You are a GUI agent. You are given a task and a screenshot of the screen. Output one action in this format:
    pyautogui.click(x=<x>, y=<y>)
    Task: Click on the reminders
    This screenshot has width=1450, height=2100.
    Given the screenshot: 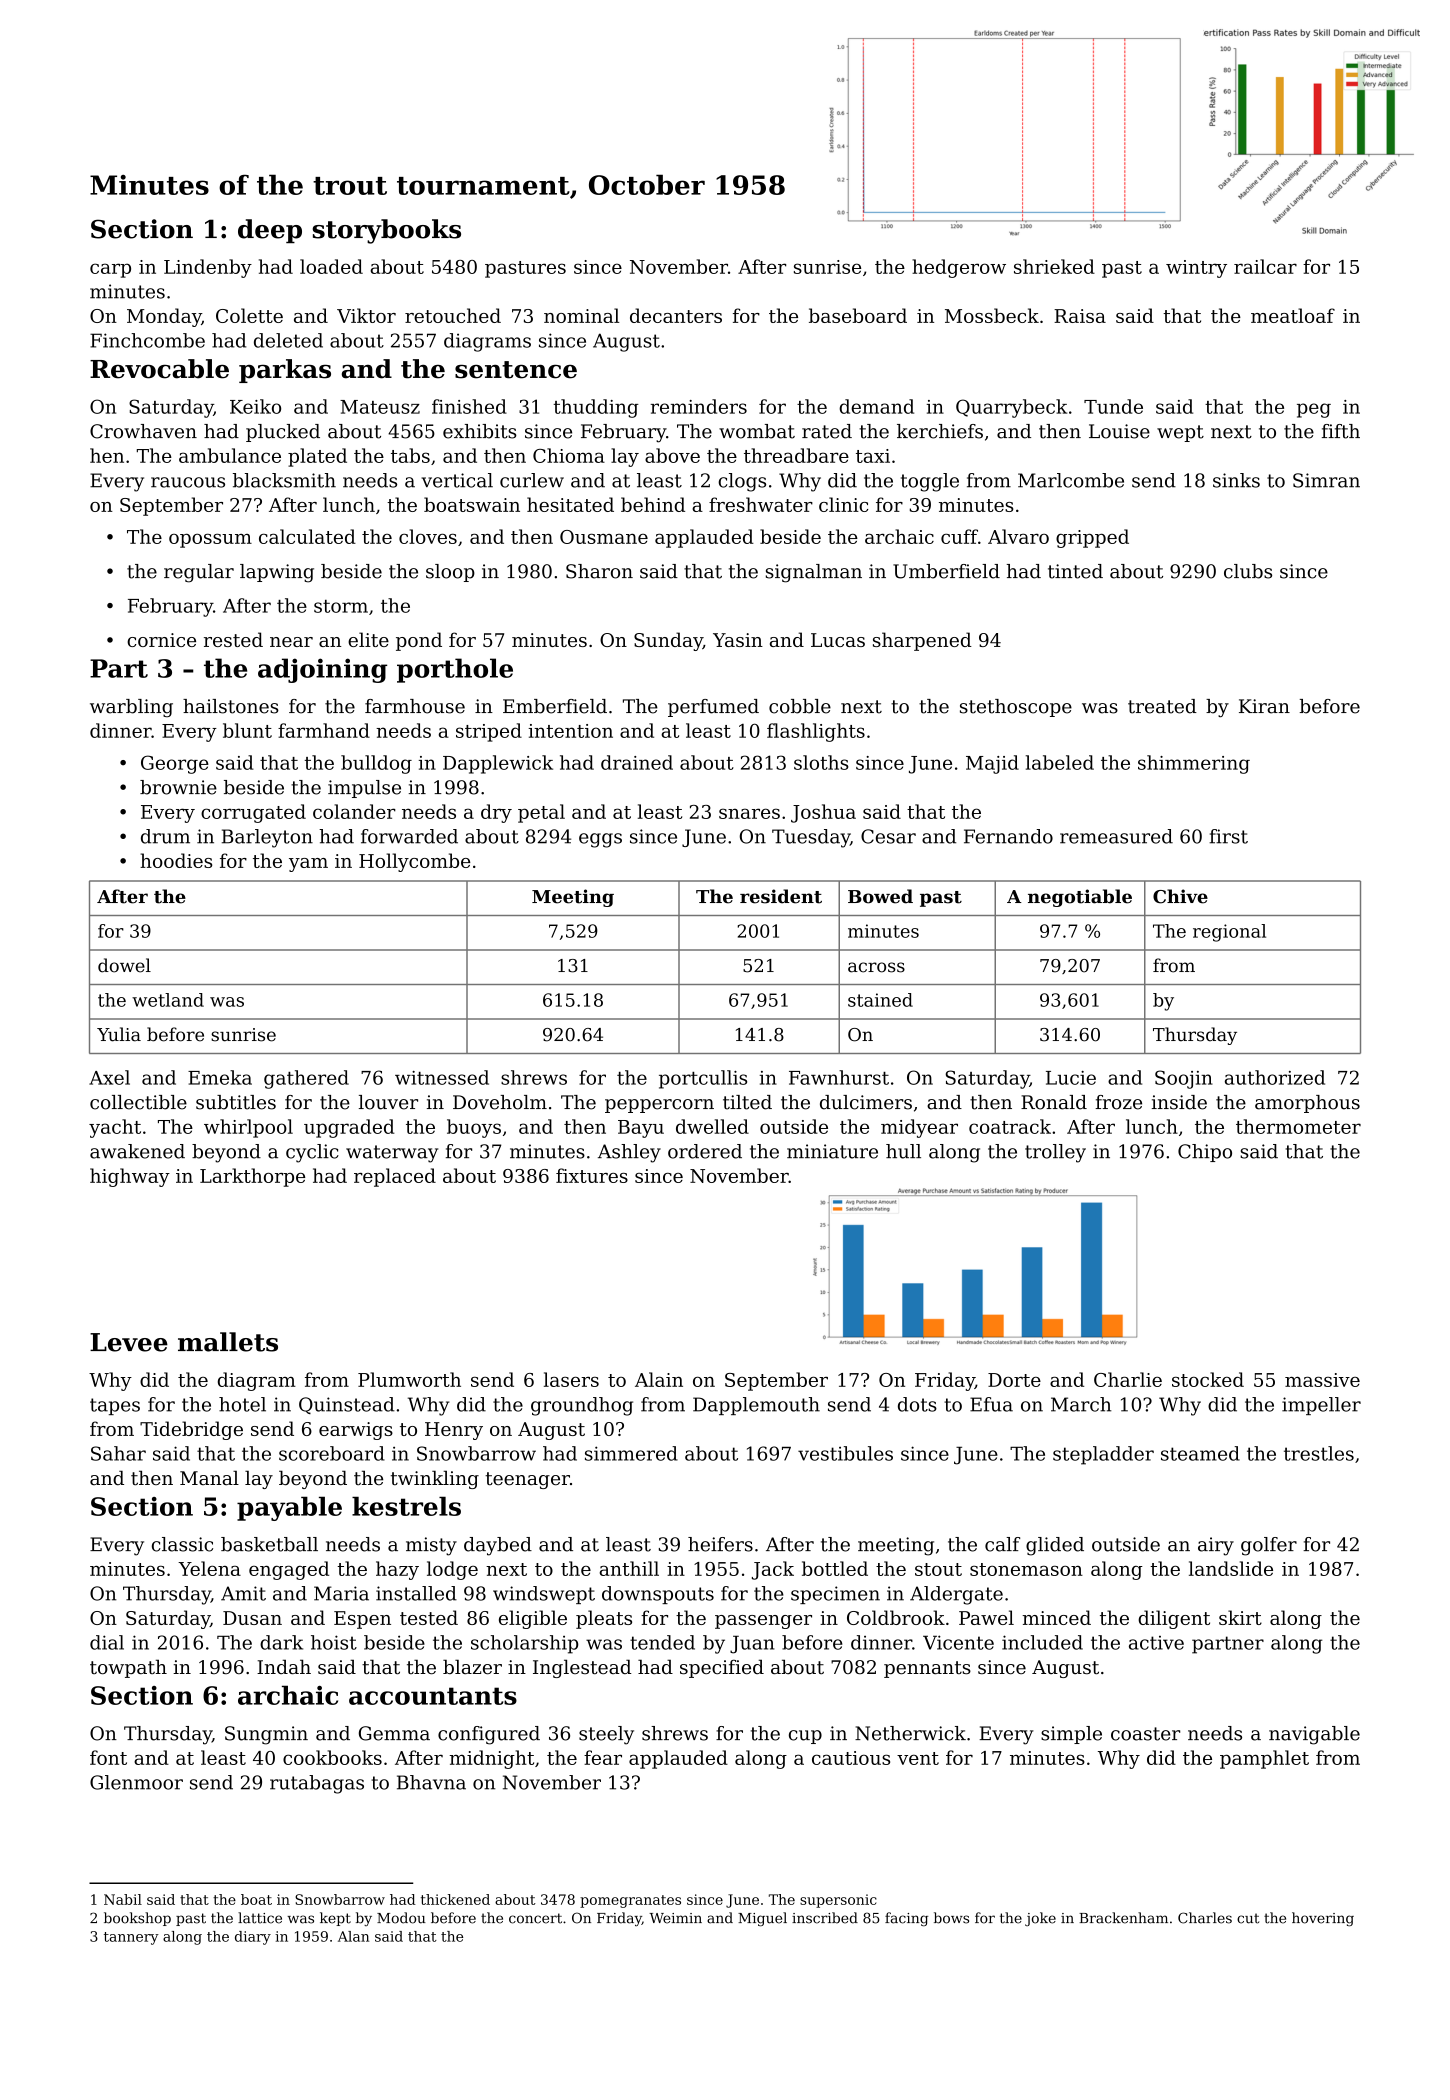 What is the action you would take?
    pyautogui.click(x=698, y=406)
